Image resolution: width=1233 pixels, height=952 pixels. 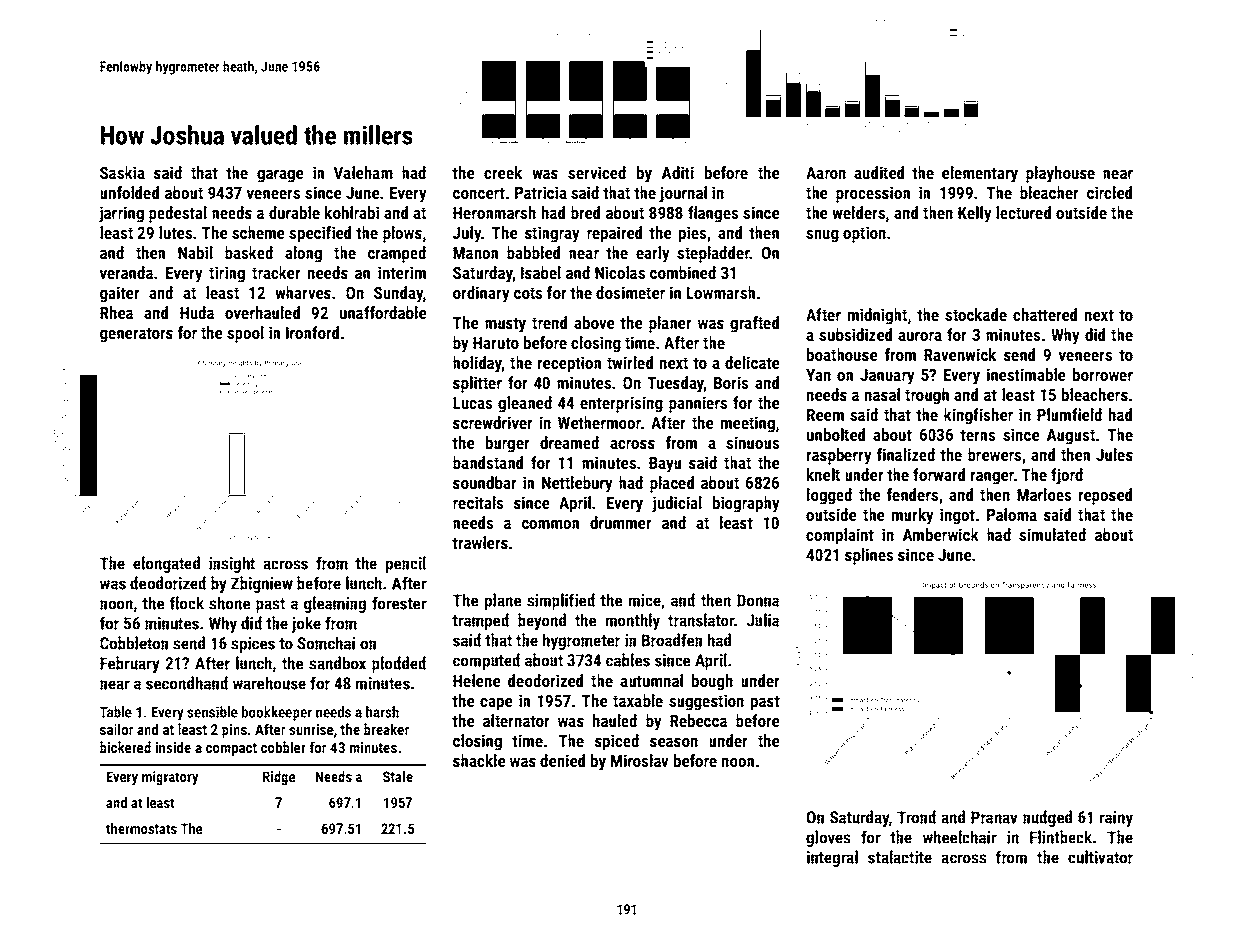 What do you see at coordinates (1045, 314) in the image?
I see `chattered` at bounding box center [1045, 314].
